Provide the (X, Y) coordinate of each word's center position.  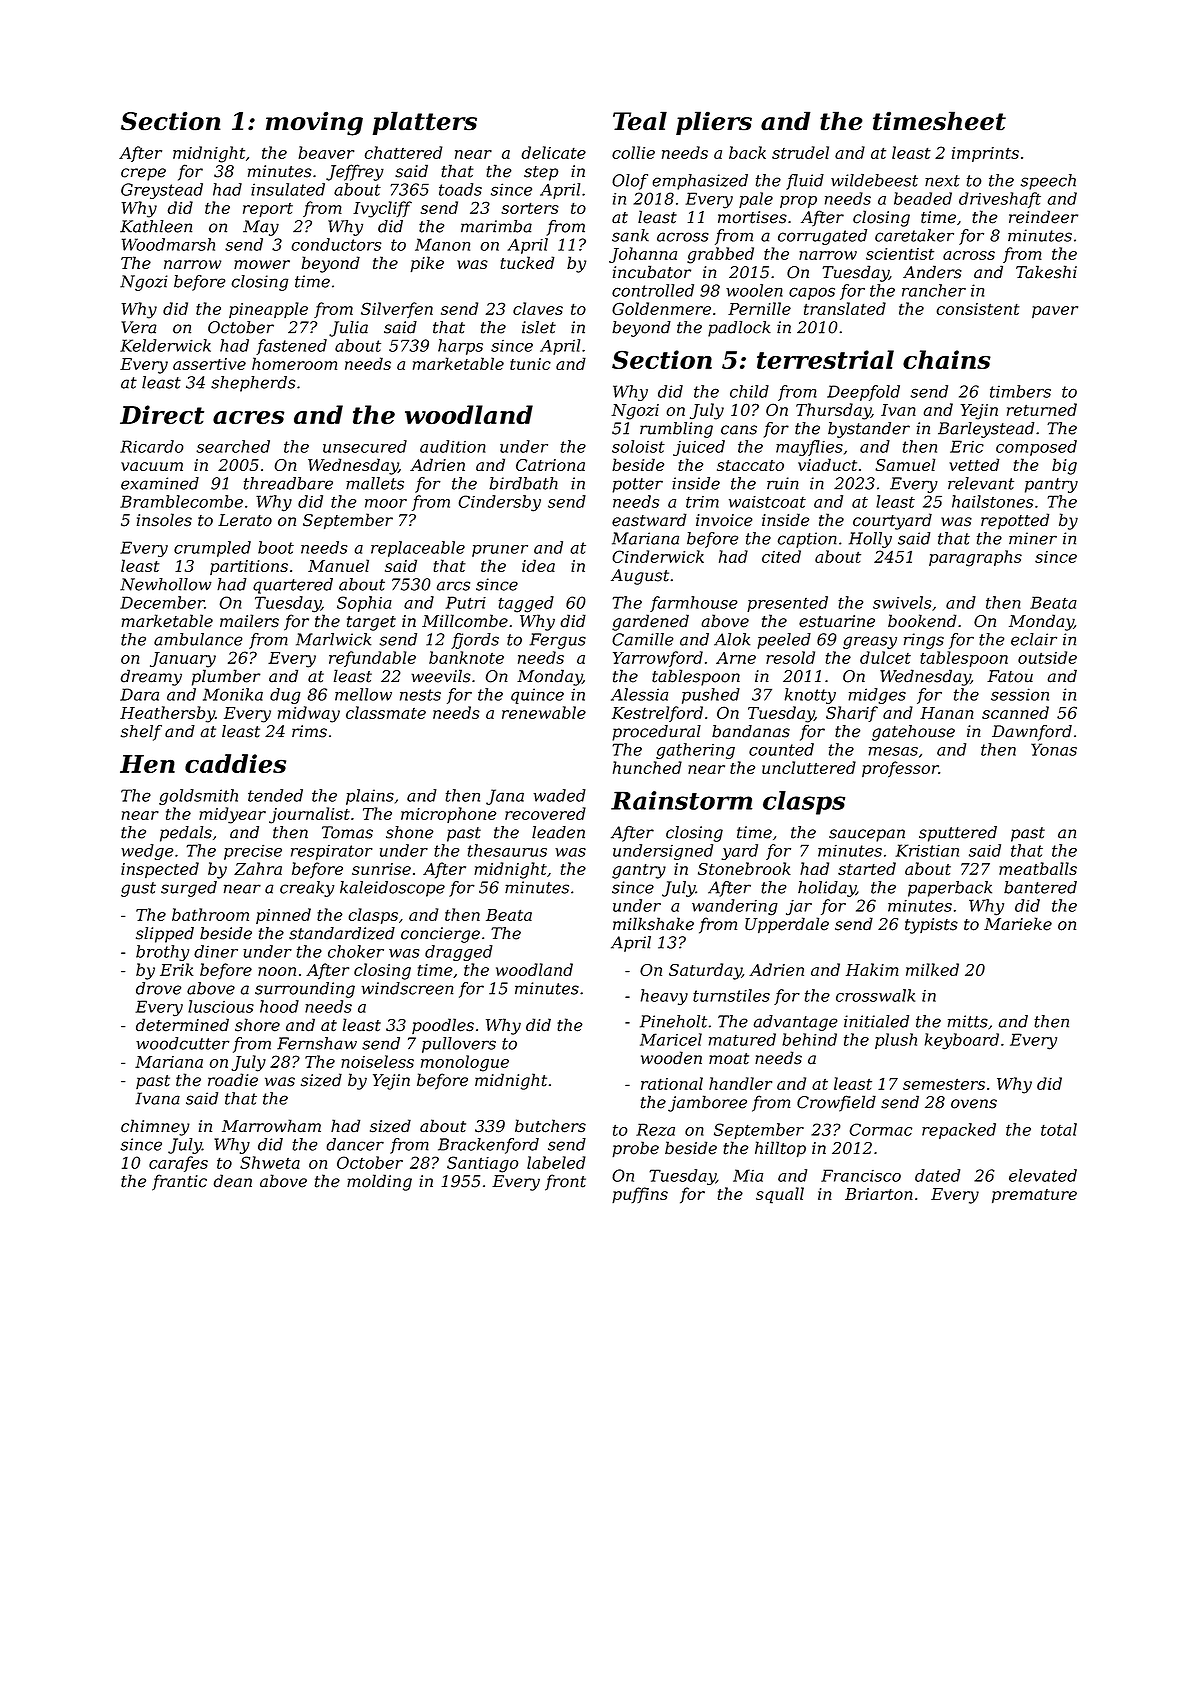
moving (314, 123)
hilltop (780, 1149)
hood (279, 1006)
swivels (902, 602)
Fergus (557, 641)
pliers (714, 123)
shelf (141, 733)
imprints (985, 154)
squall (780, 1195)
